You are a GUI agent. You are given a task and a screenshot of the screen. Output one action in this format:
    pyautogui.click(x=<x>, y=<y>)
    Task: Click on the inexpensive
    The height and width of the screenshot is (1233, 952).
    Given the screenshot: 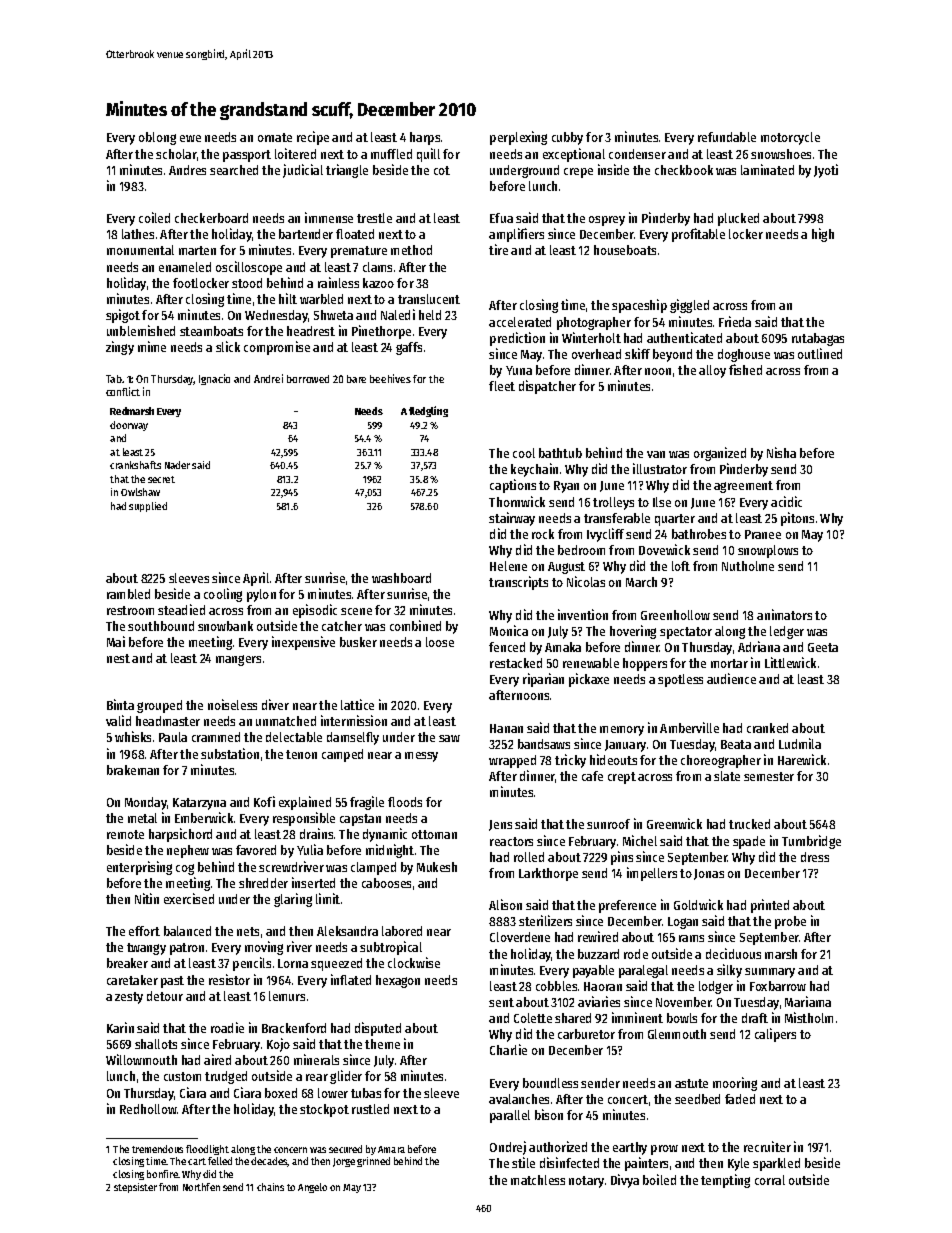 What is the action you would take?
    pyautogui.click(x=303, y=643)
